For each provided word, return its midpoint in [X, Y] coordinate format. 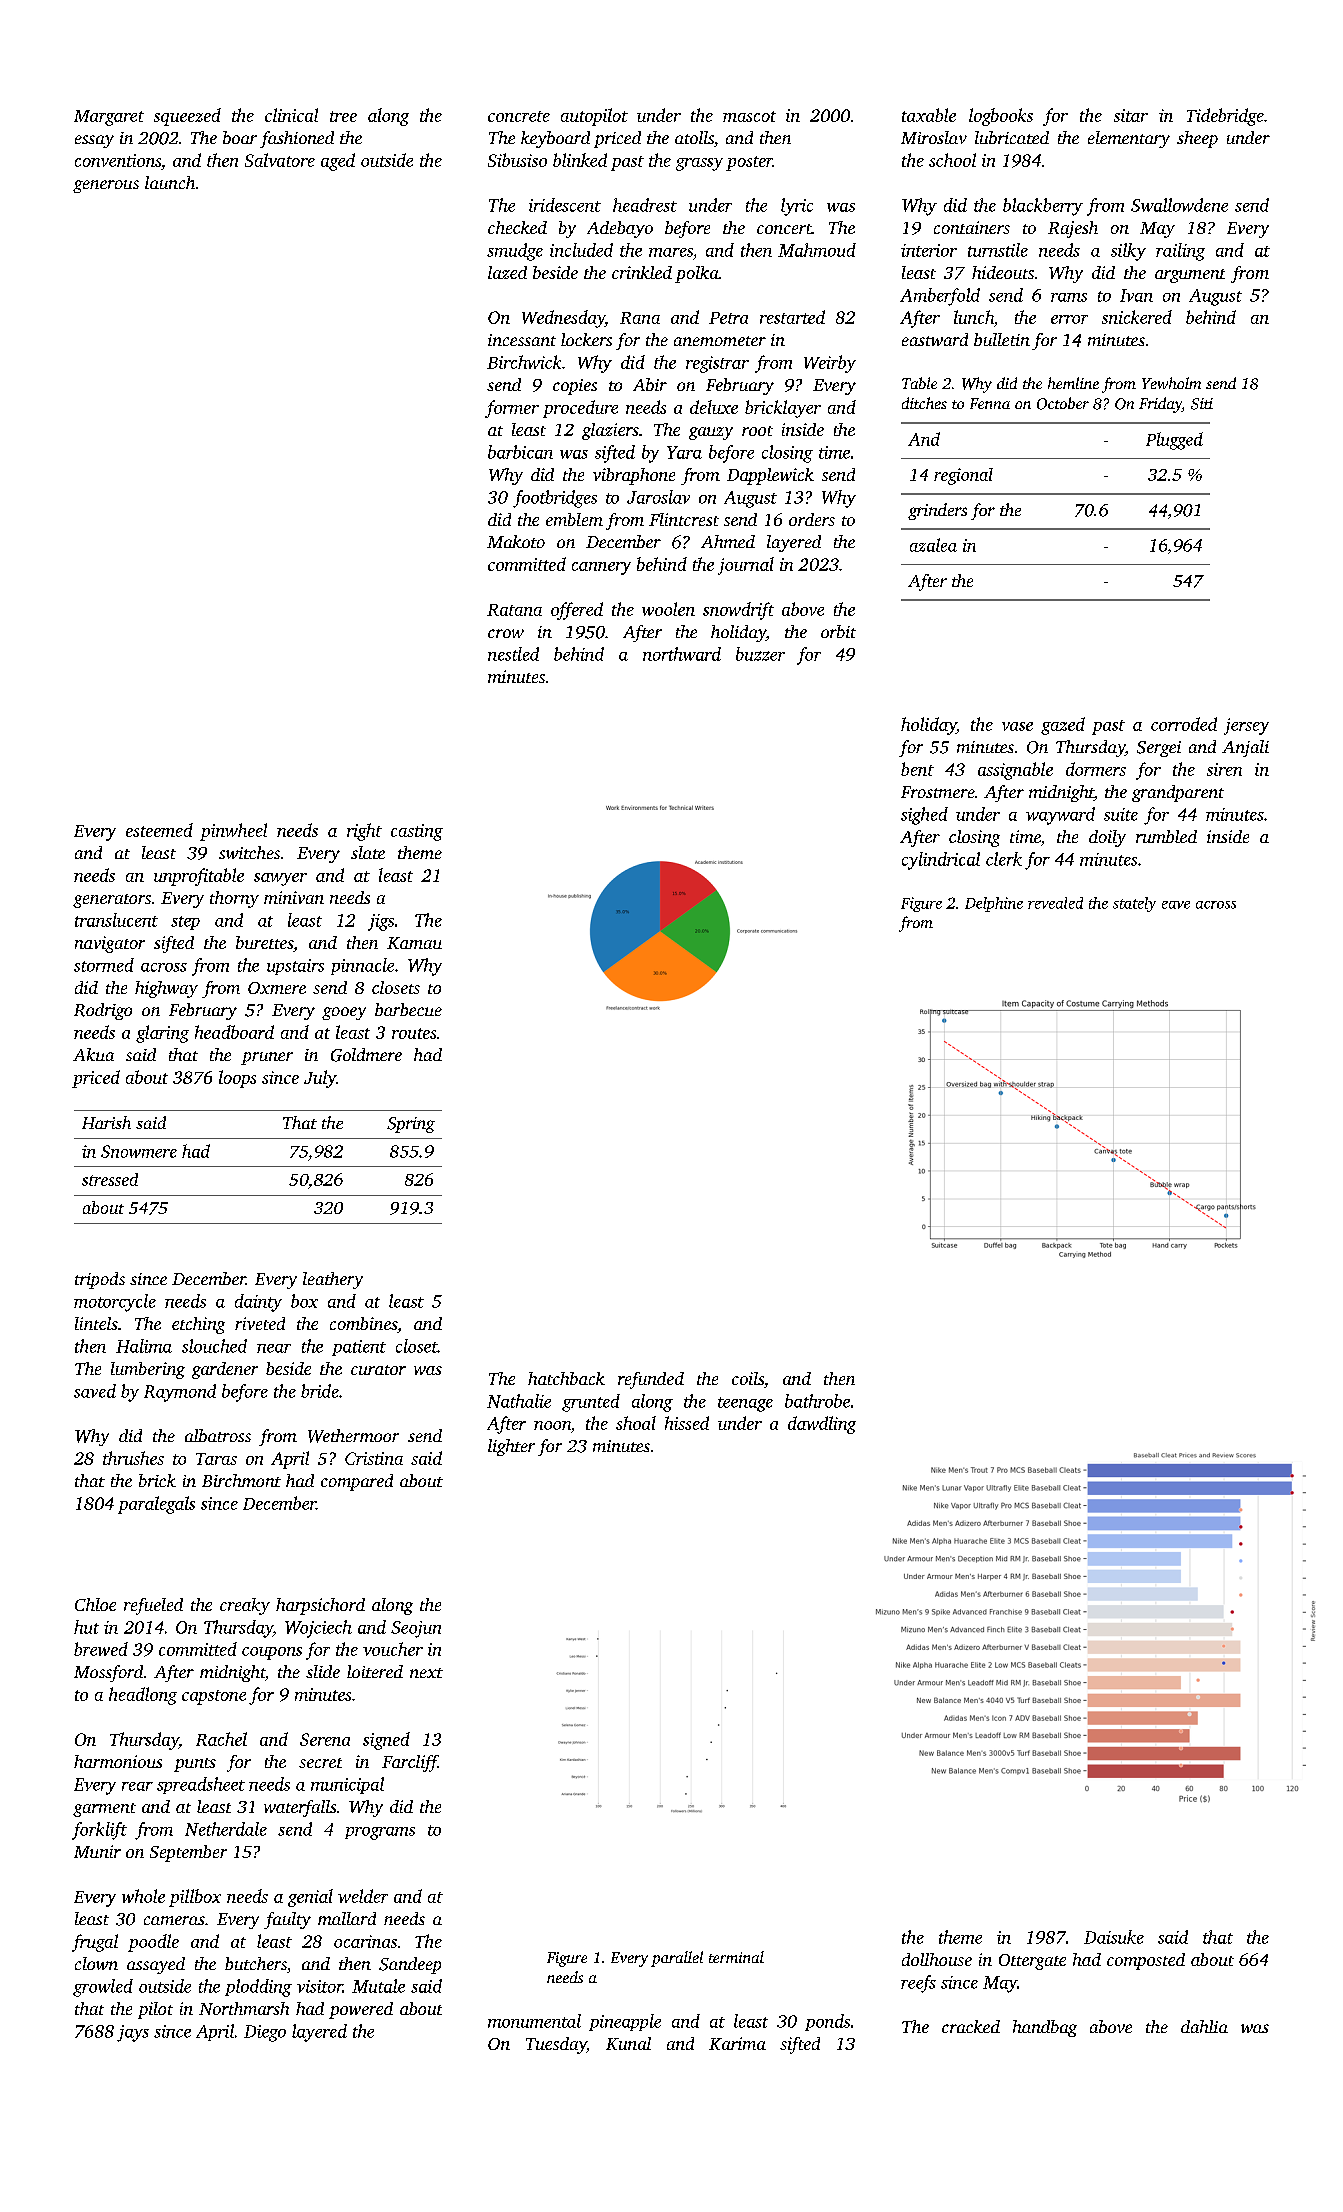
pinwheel [233, 832]
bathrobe [817, 1401]
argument [1190, 276]
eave [1176, 905]
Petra [728, 318]
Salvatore [280, 160]
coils [748, 1378]
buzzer [760, 654]
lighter [511, 1447]
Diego [265, 2033]
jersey [1246, 726]
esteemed [159, 830]
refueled [153, 1606]
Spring [411, 1125]
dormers [1096, 769]
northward [682, 654]
